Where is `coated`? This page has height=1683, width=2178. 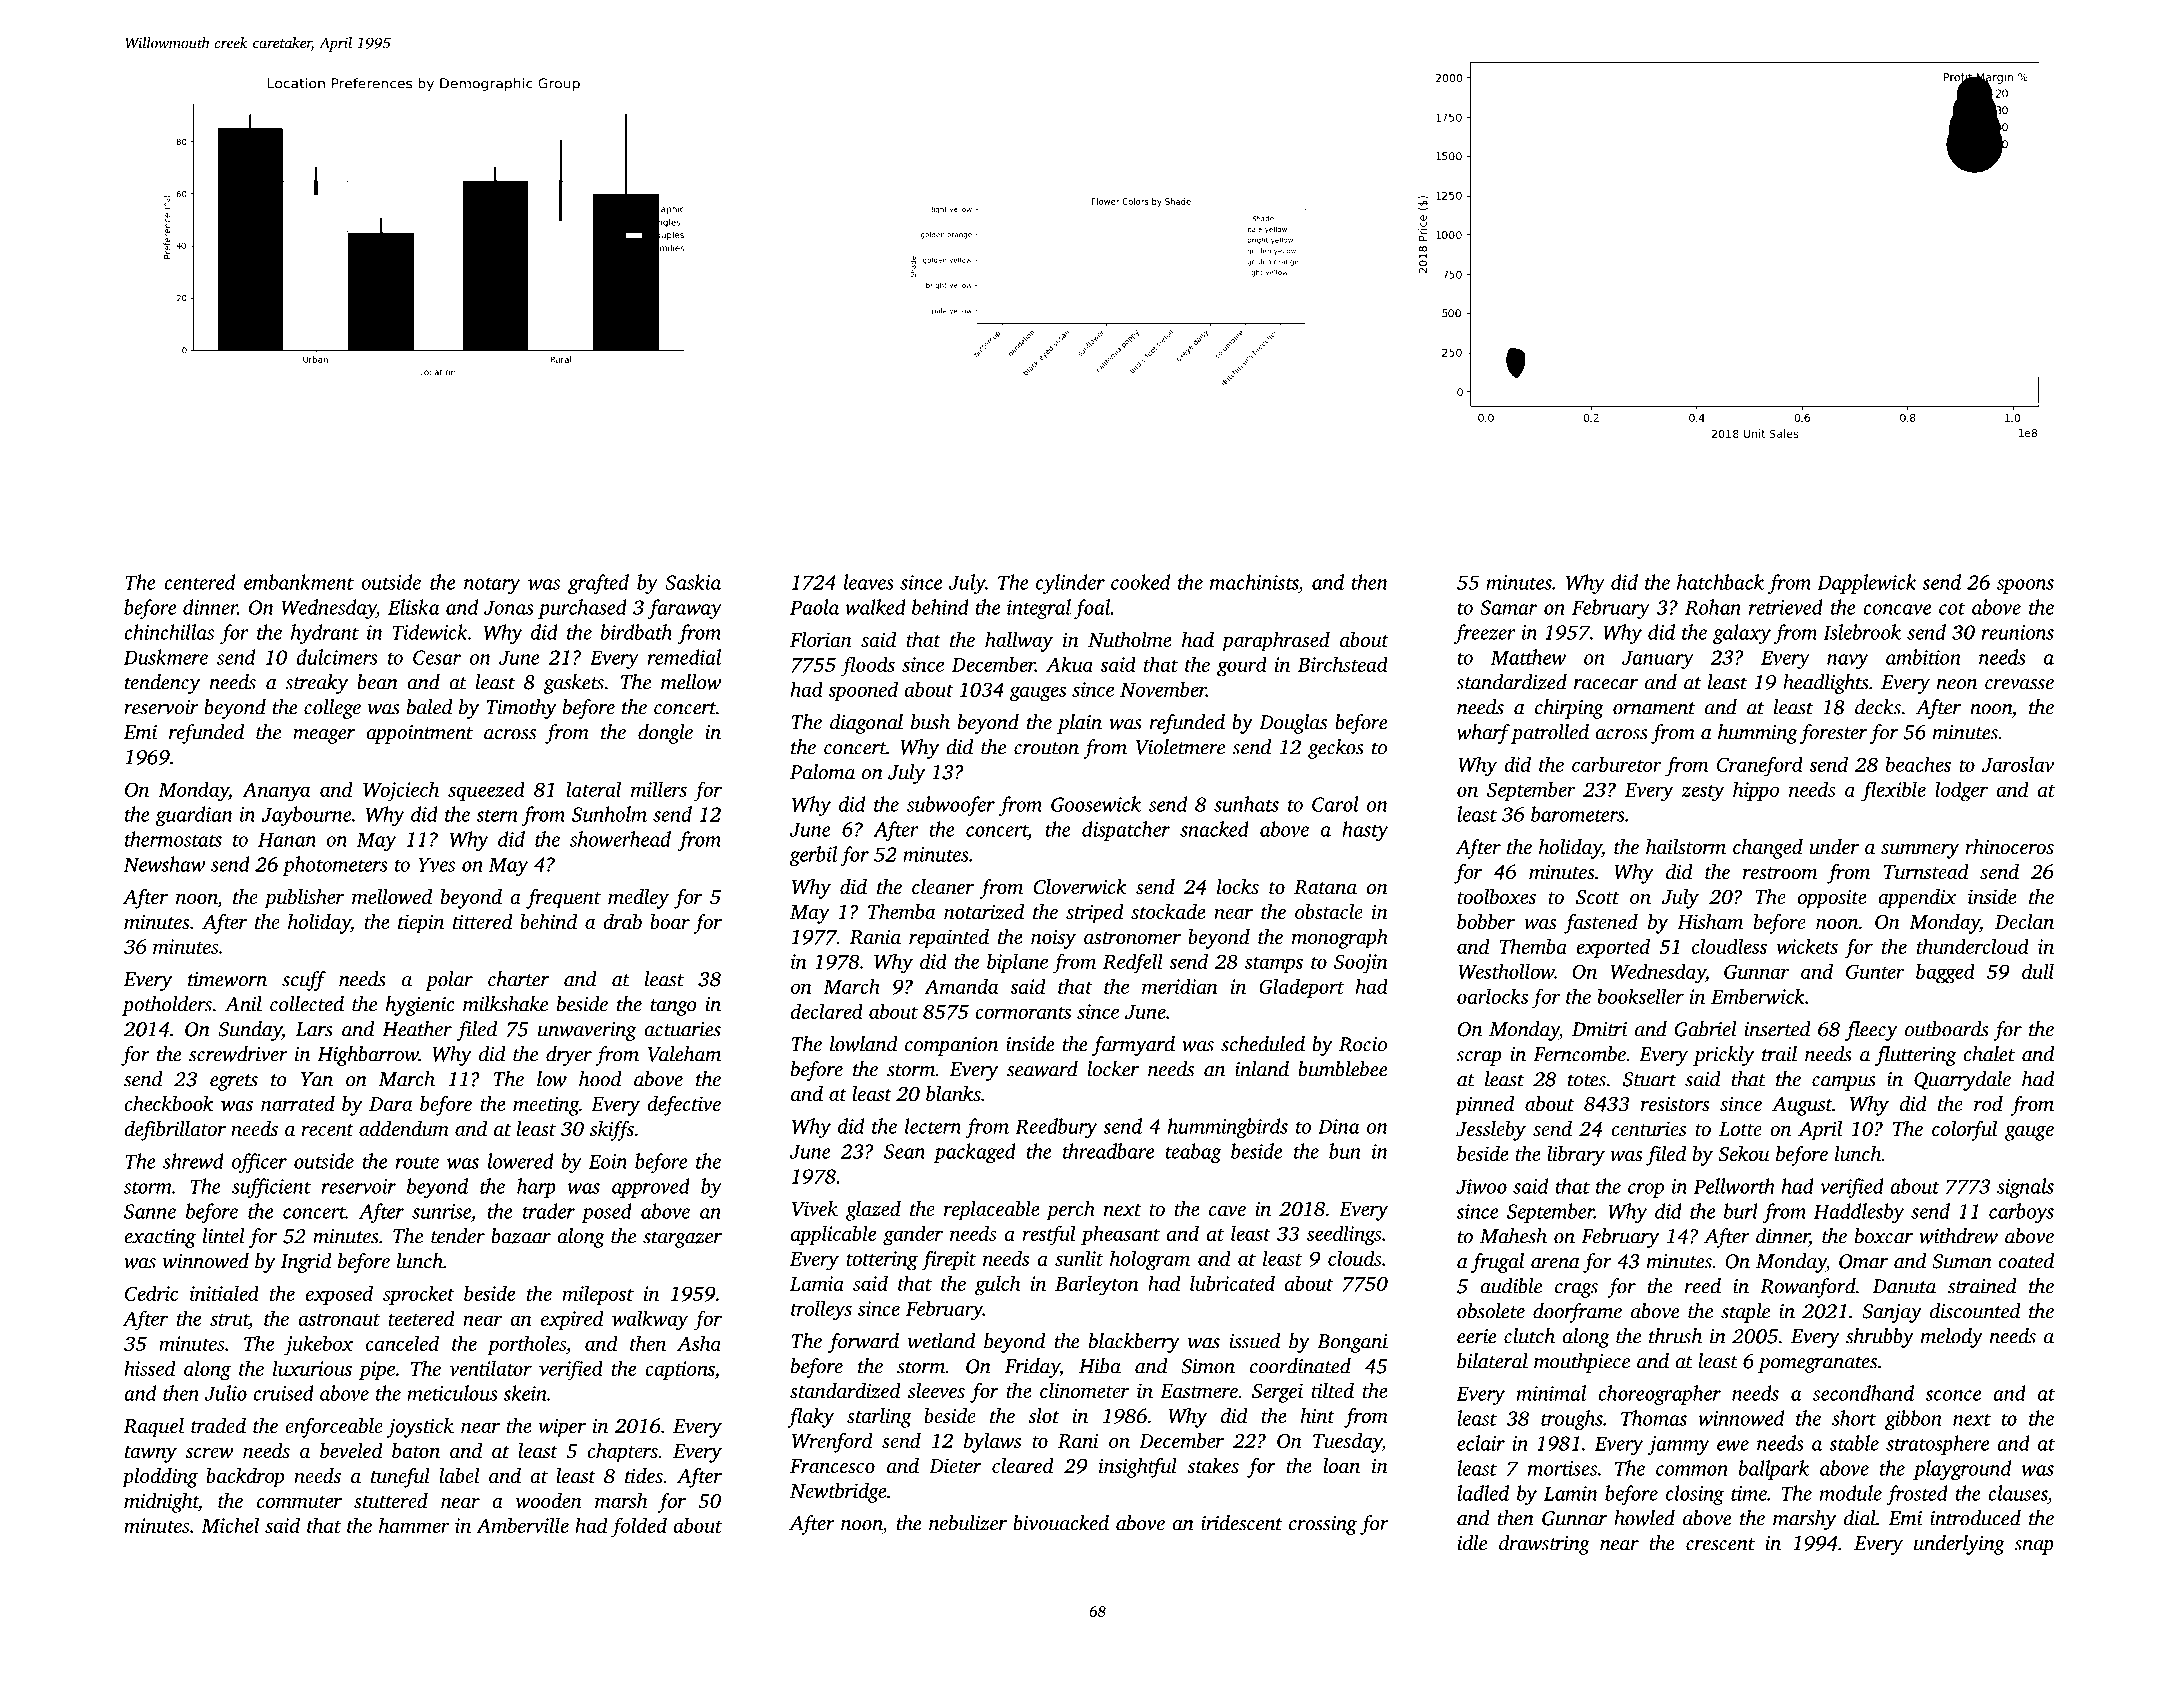 coated is located at coordinates (2026, 1261).
